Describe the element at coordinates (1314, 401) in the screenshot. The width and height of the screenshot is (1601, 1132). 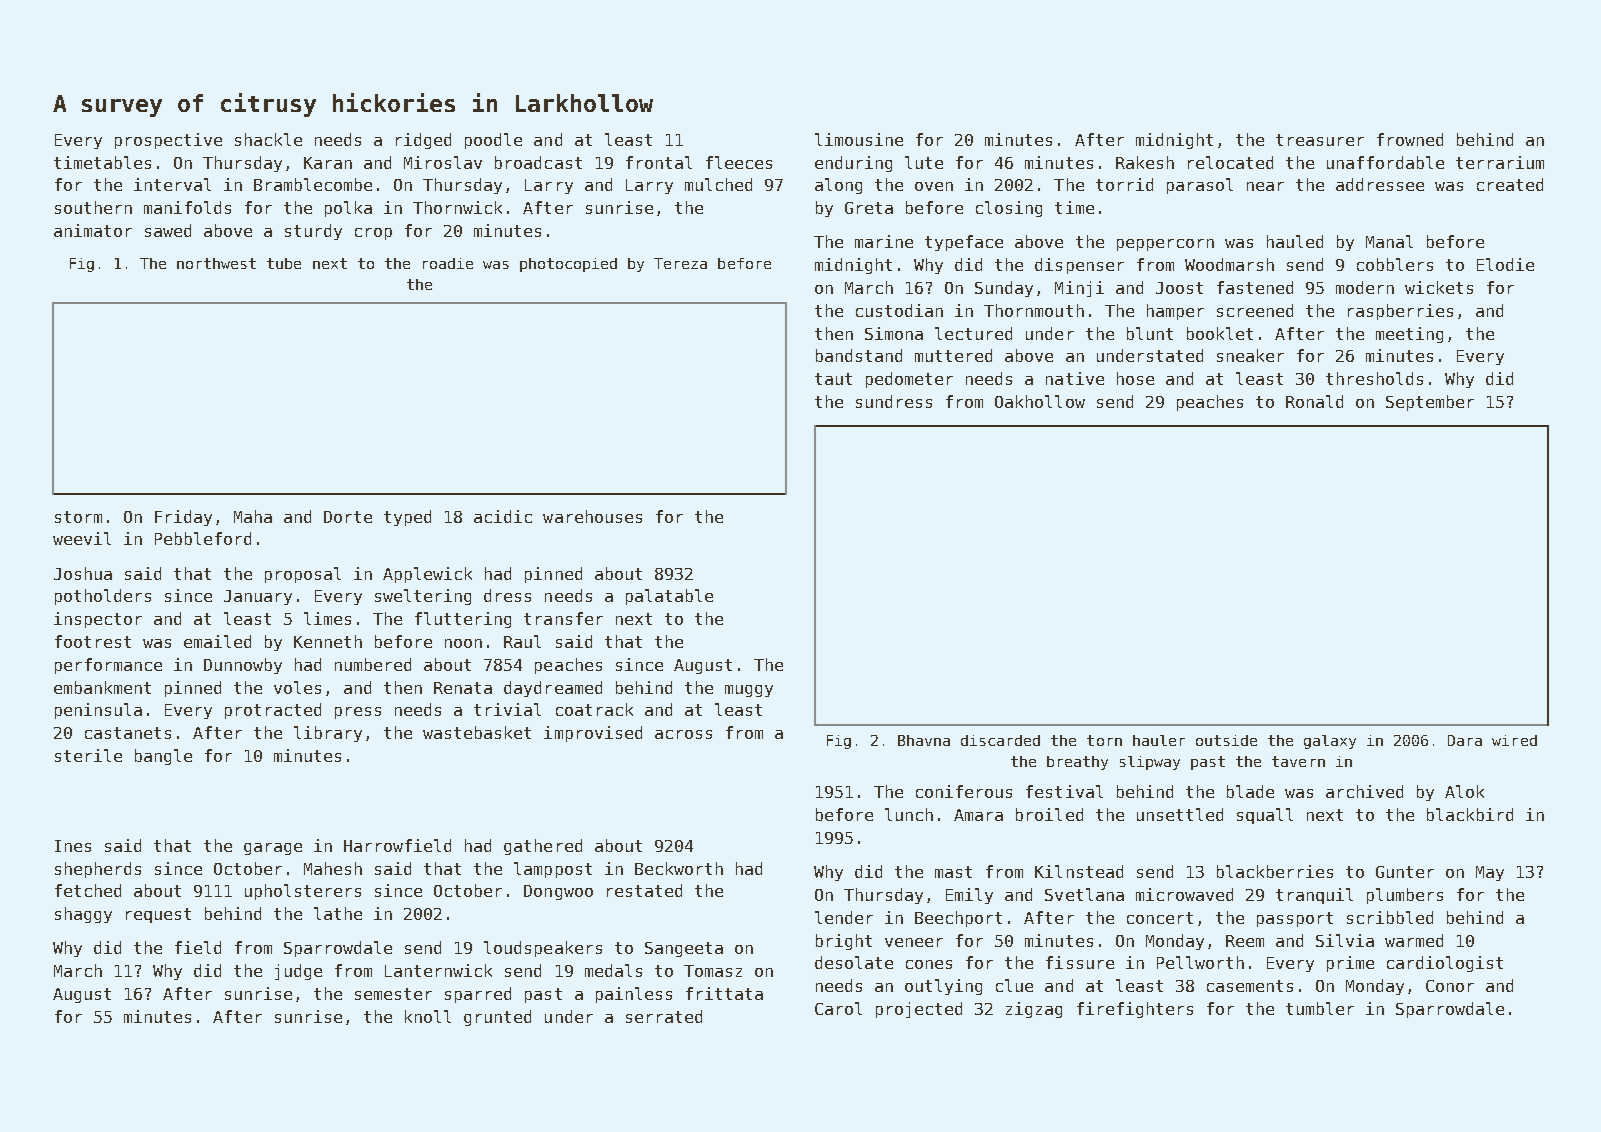
I see `Ronald` at that location.
